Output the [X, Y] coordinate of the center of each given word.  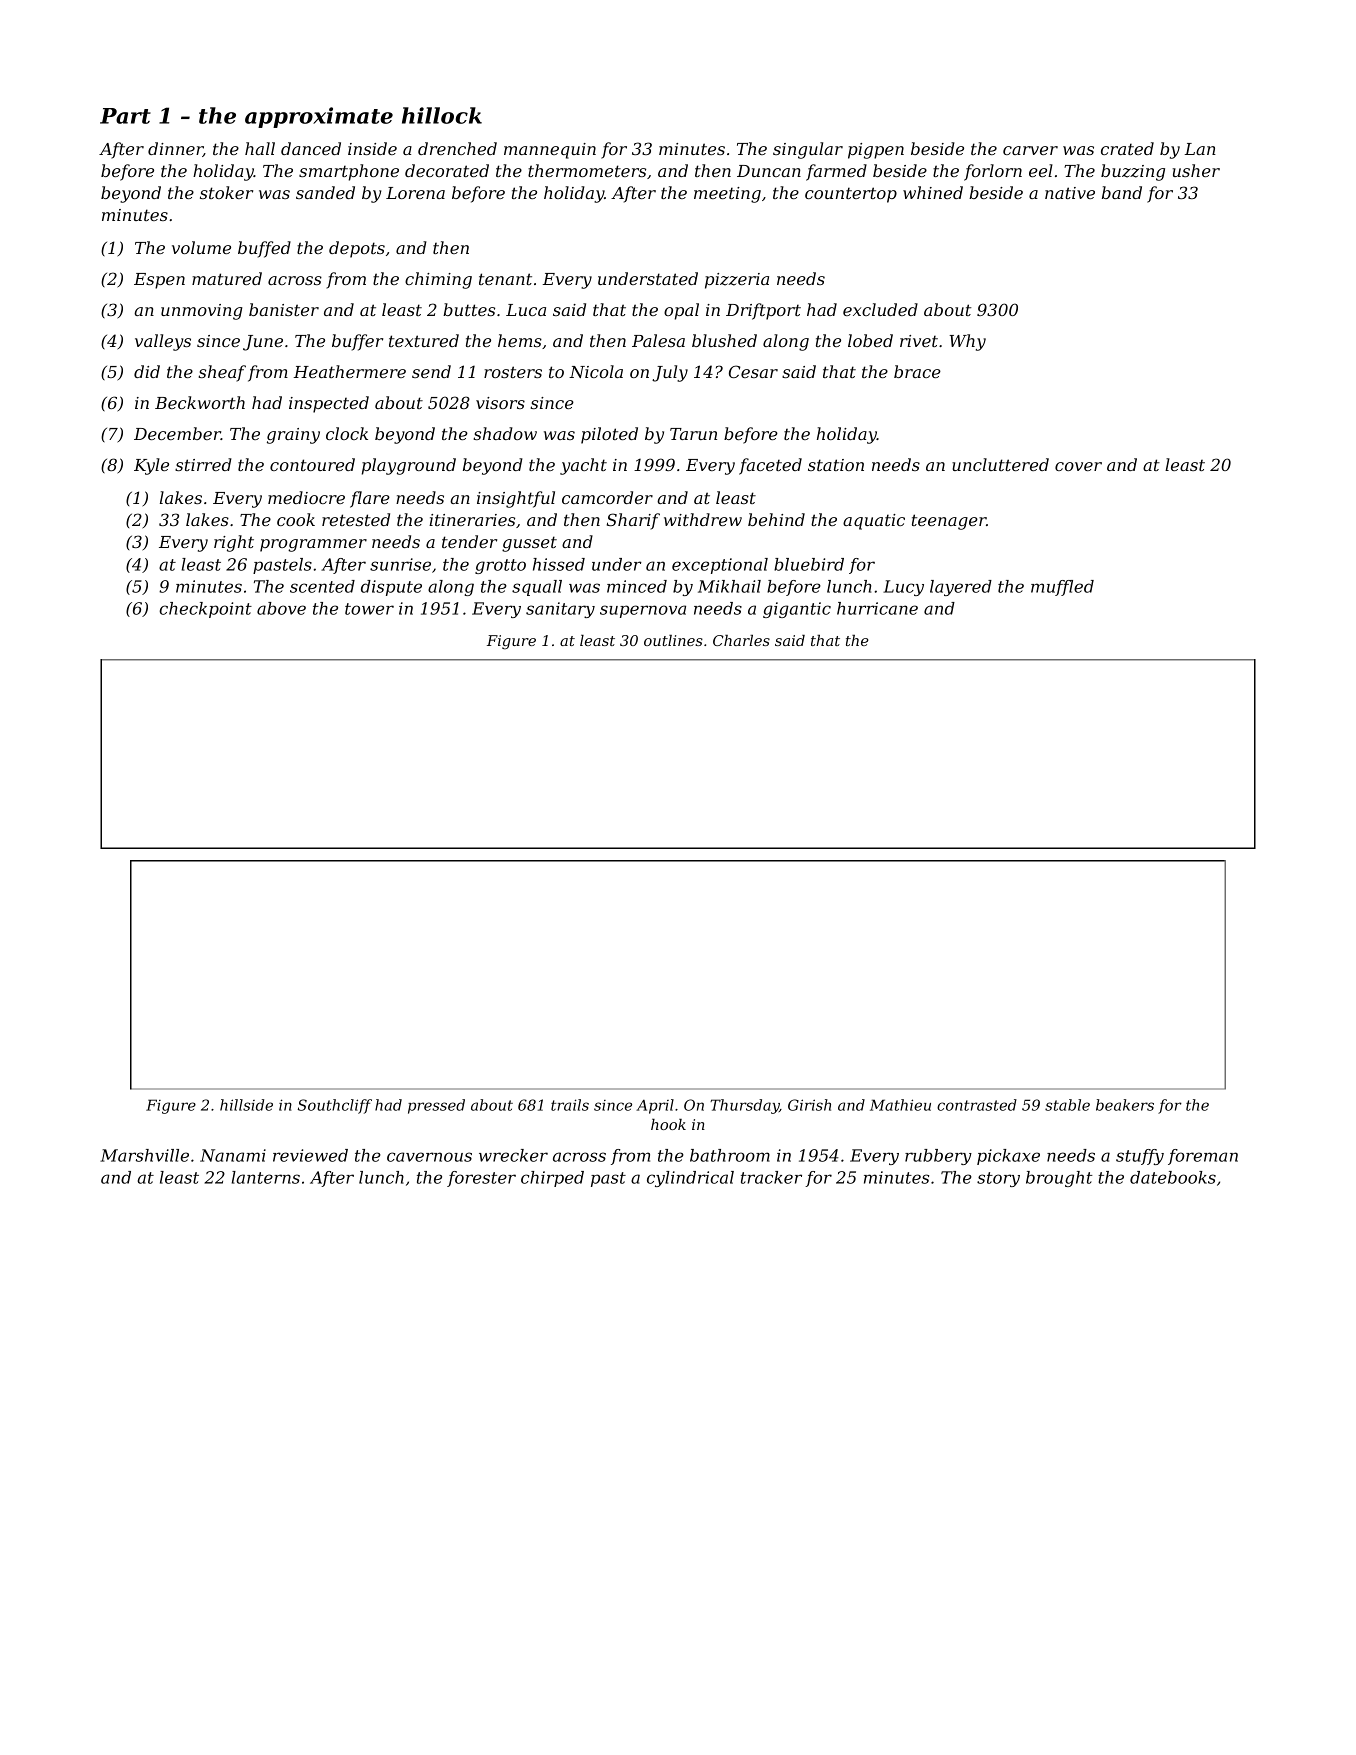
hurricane [877, 608]
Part [125, 116]
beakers [1125, 1105]
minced [637, 586]
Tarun [693, 434]
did [147, 371]
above [281, 608]
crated [1127, 148]
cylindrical [690, 1179]
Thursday [744, 1106]
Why [967, 342]
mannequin [550, 151]
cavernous [429, 1157]
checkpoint [205, 610]
